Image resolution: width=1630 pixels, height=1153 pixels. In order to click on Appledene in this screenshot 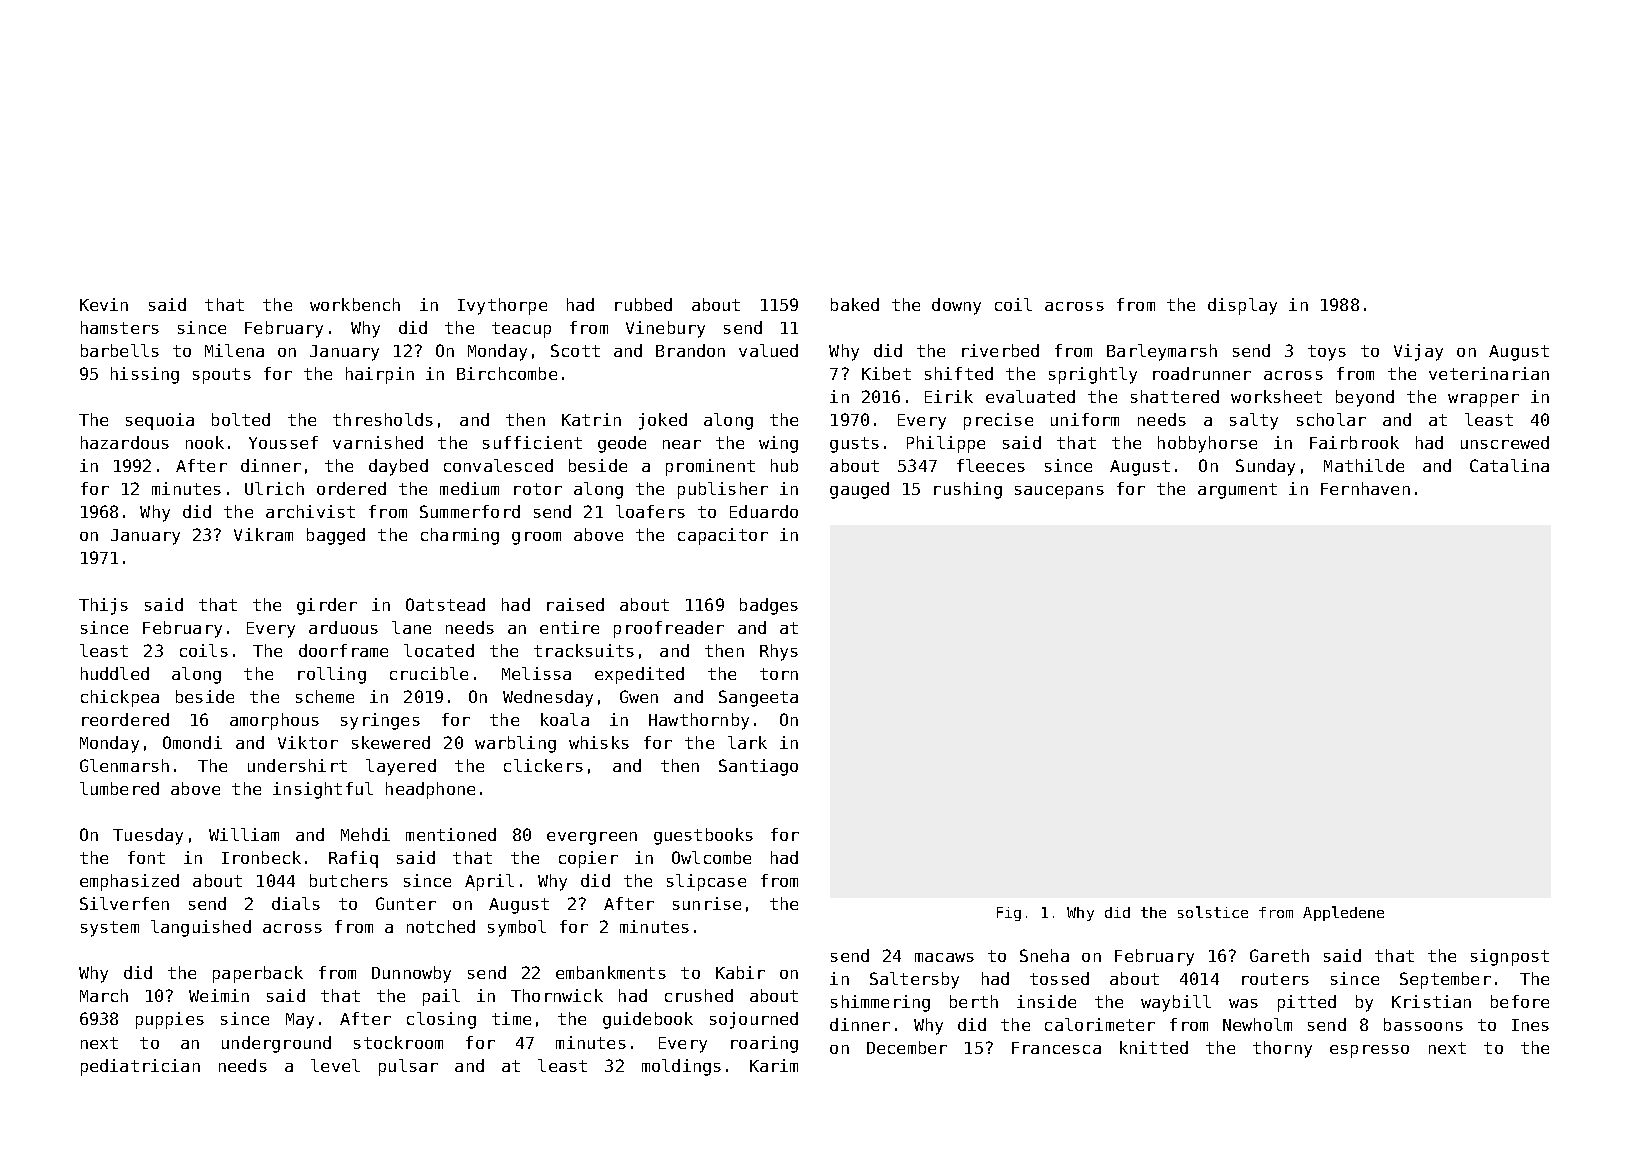, I will do `click(1343, 913)`.
